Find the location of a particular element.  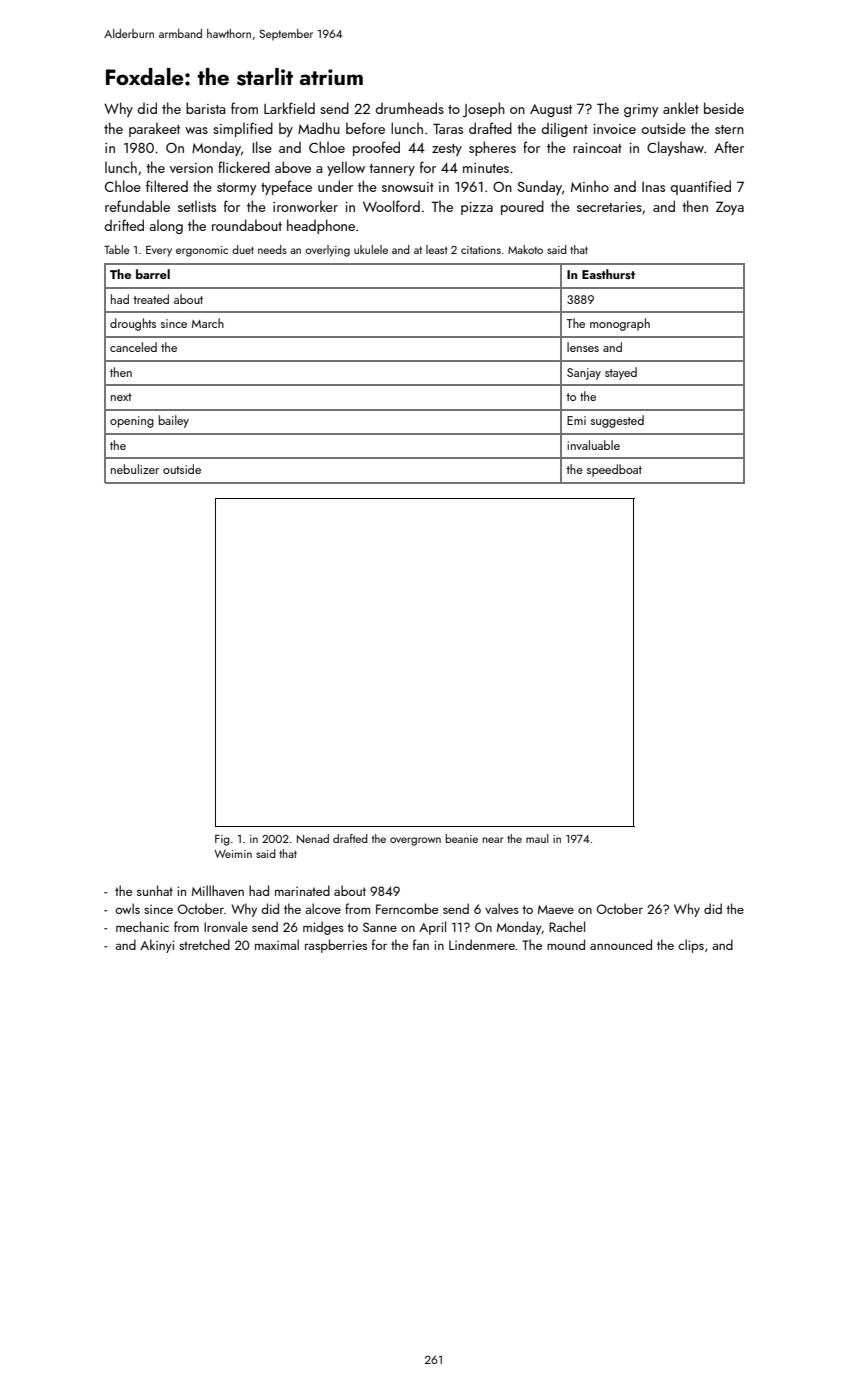

version is located at coordinates (191, 168).
